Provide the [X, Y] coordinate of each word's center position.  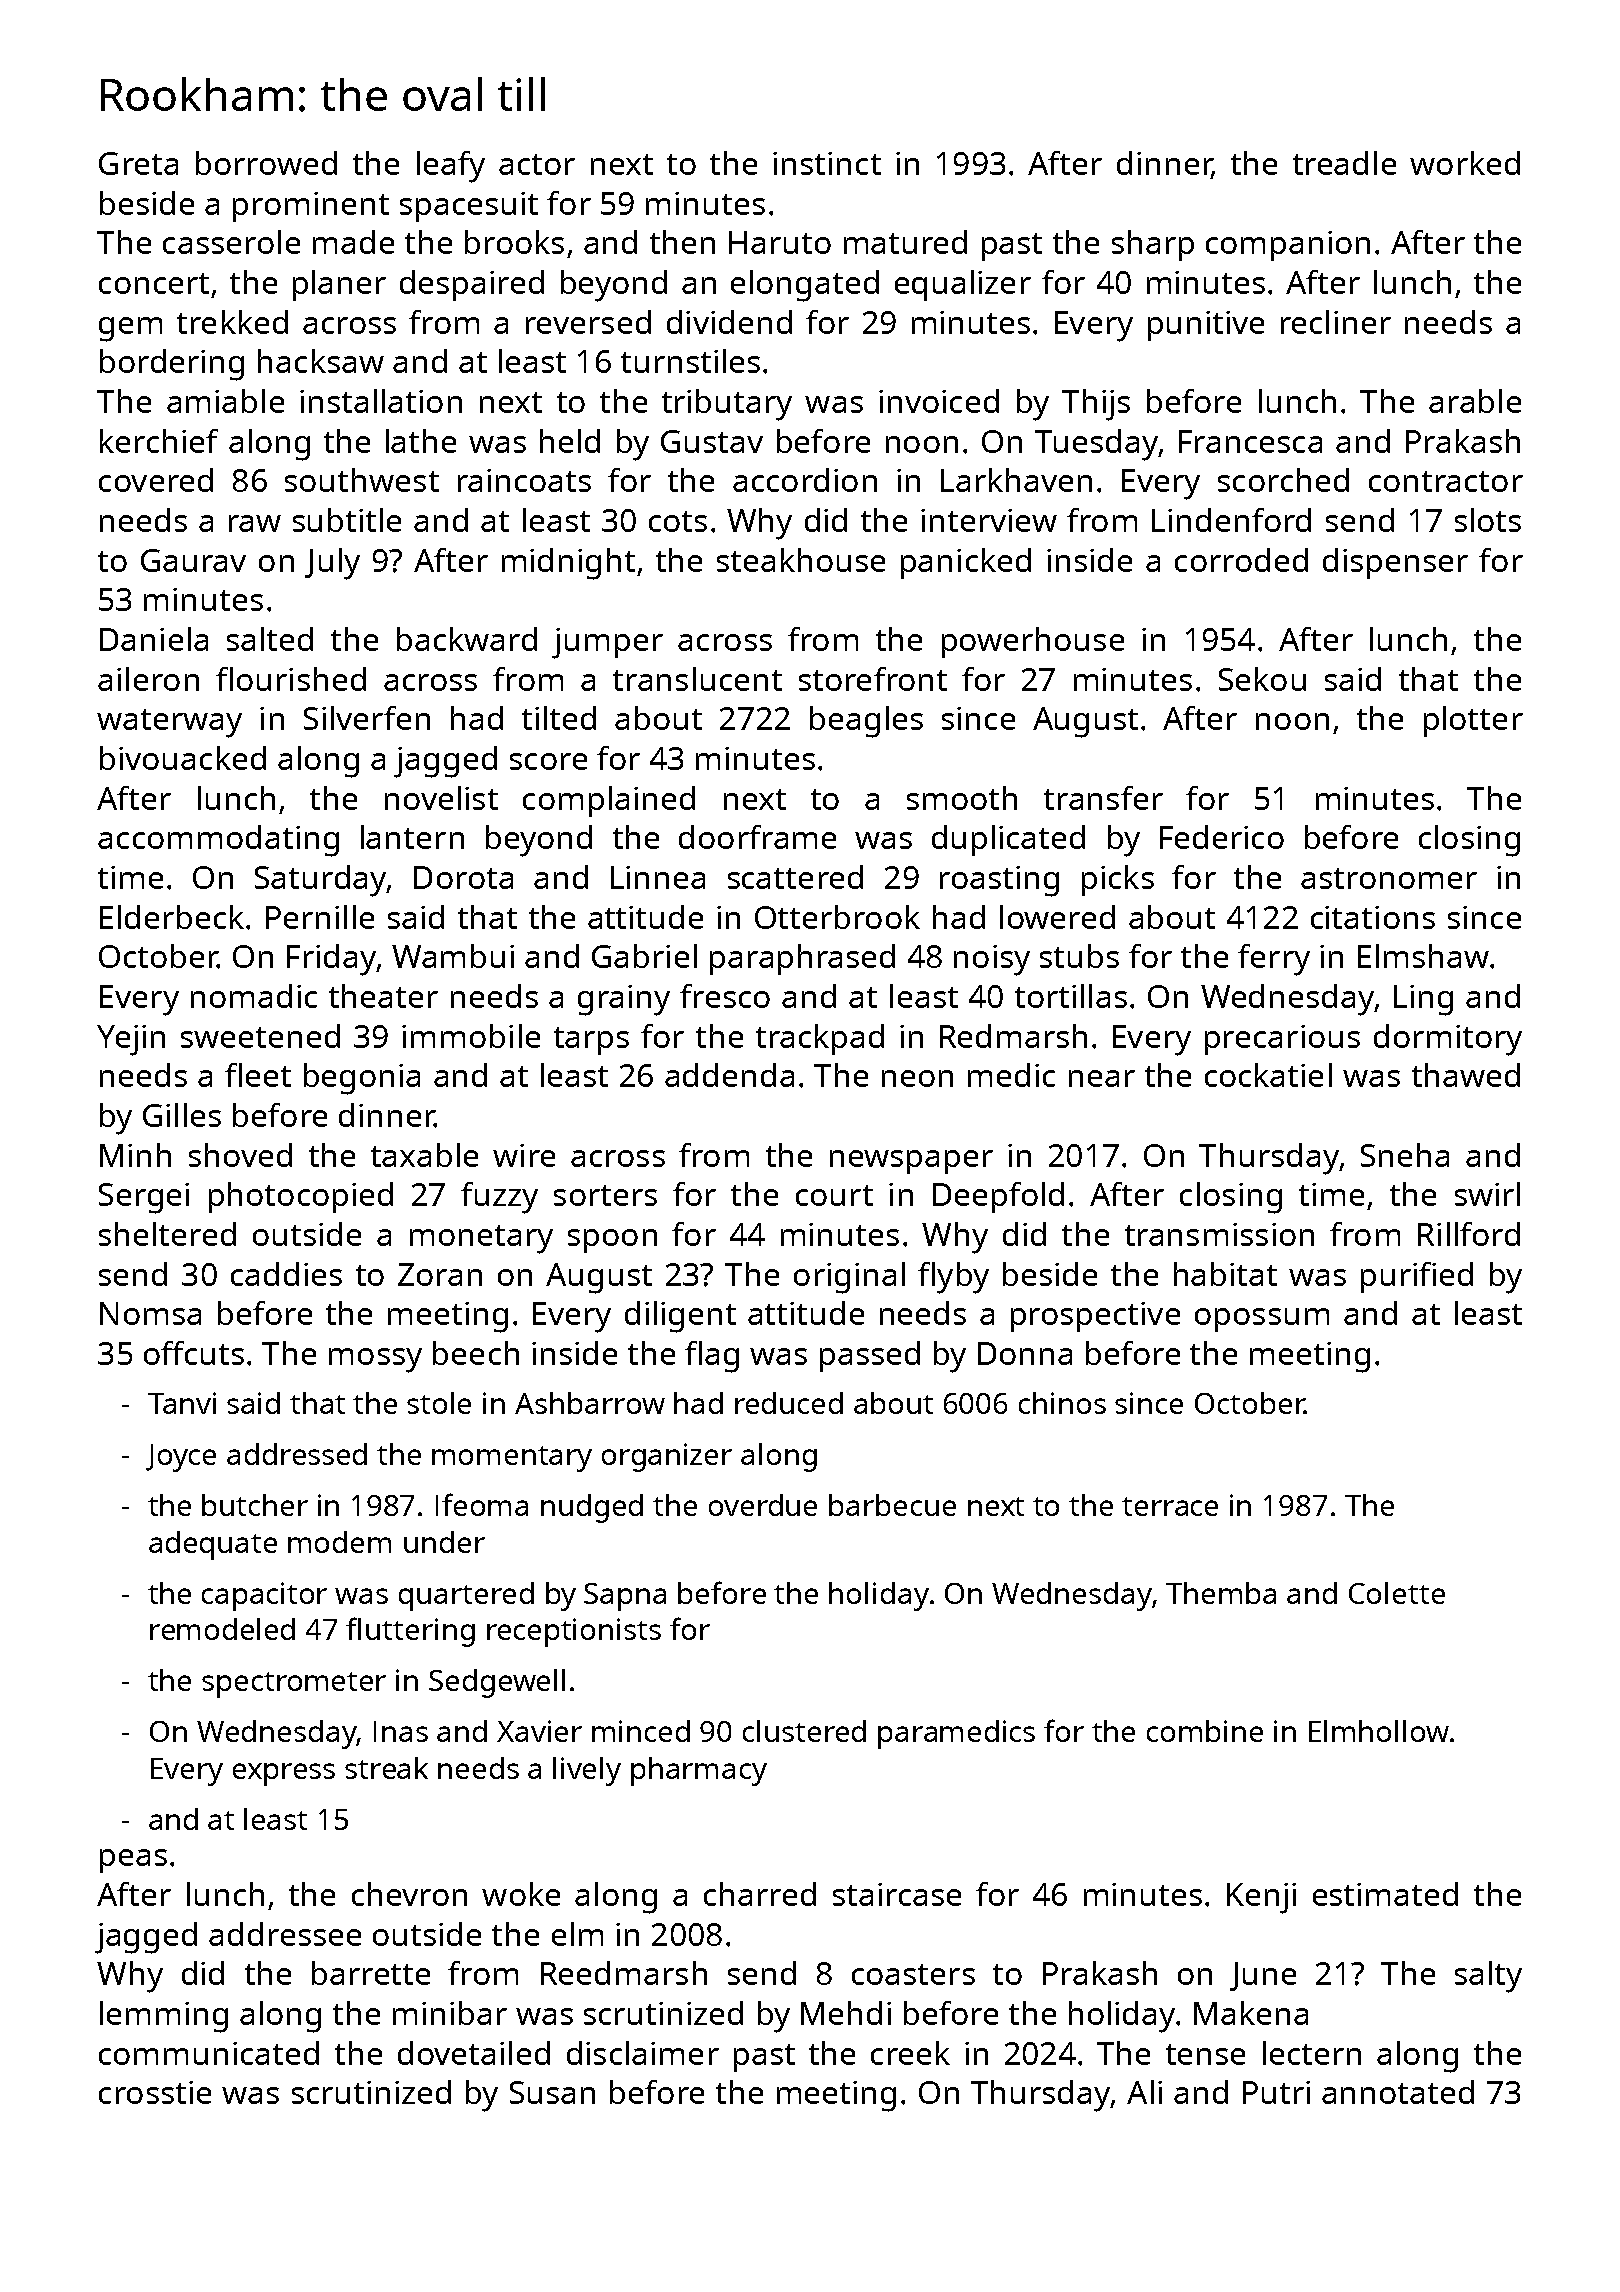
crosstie [155, 2092]
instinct [827, 163]
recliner [1336, 322]
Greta [138, 163]
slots [1488, 520]
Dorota [463, 877]
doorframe [757, 837]
